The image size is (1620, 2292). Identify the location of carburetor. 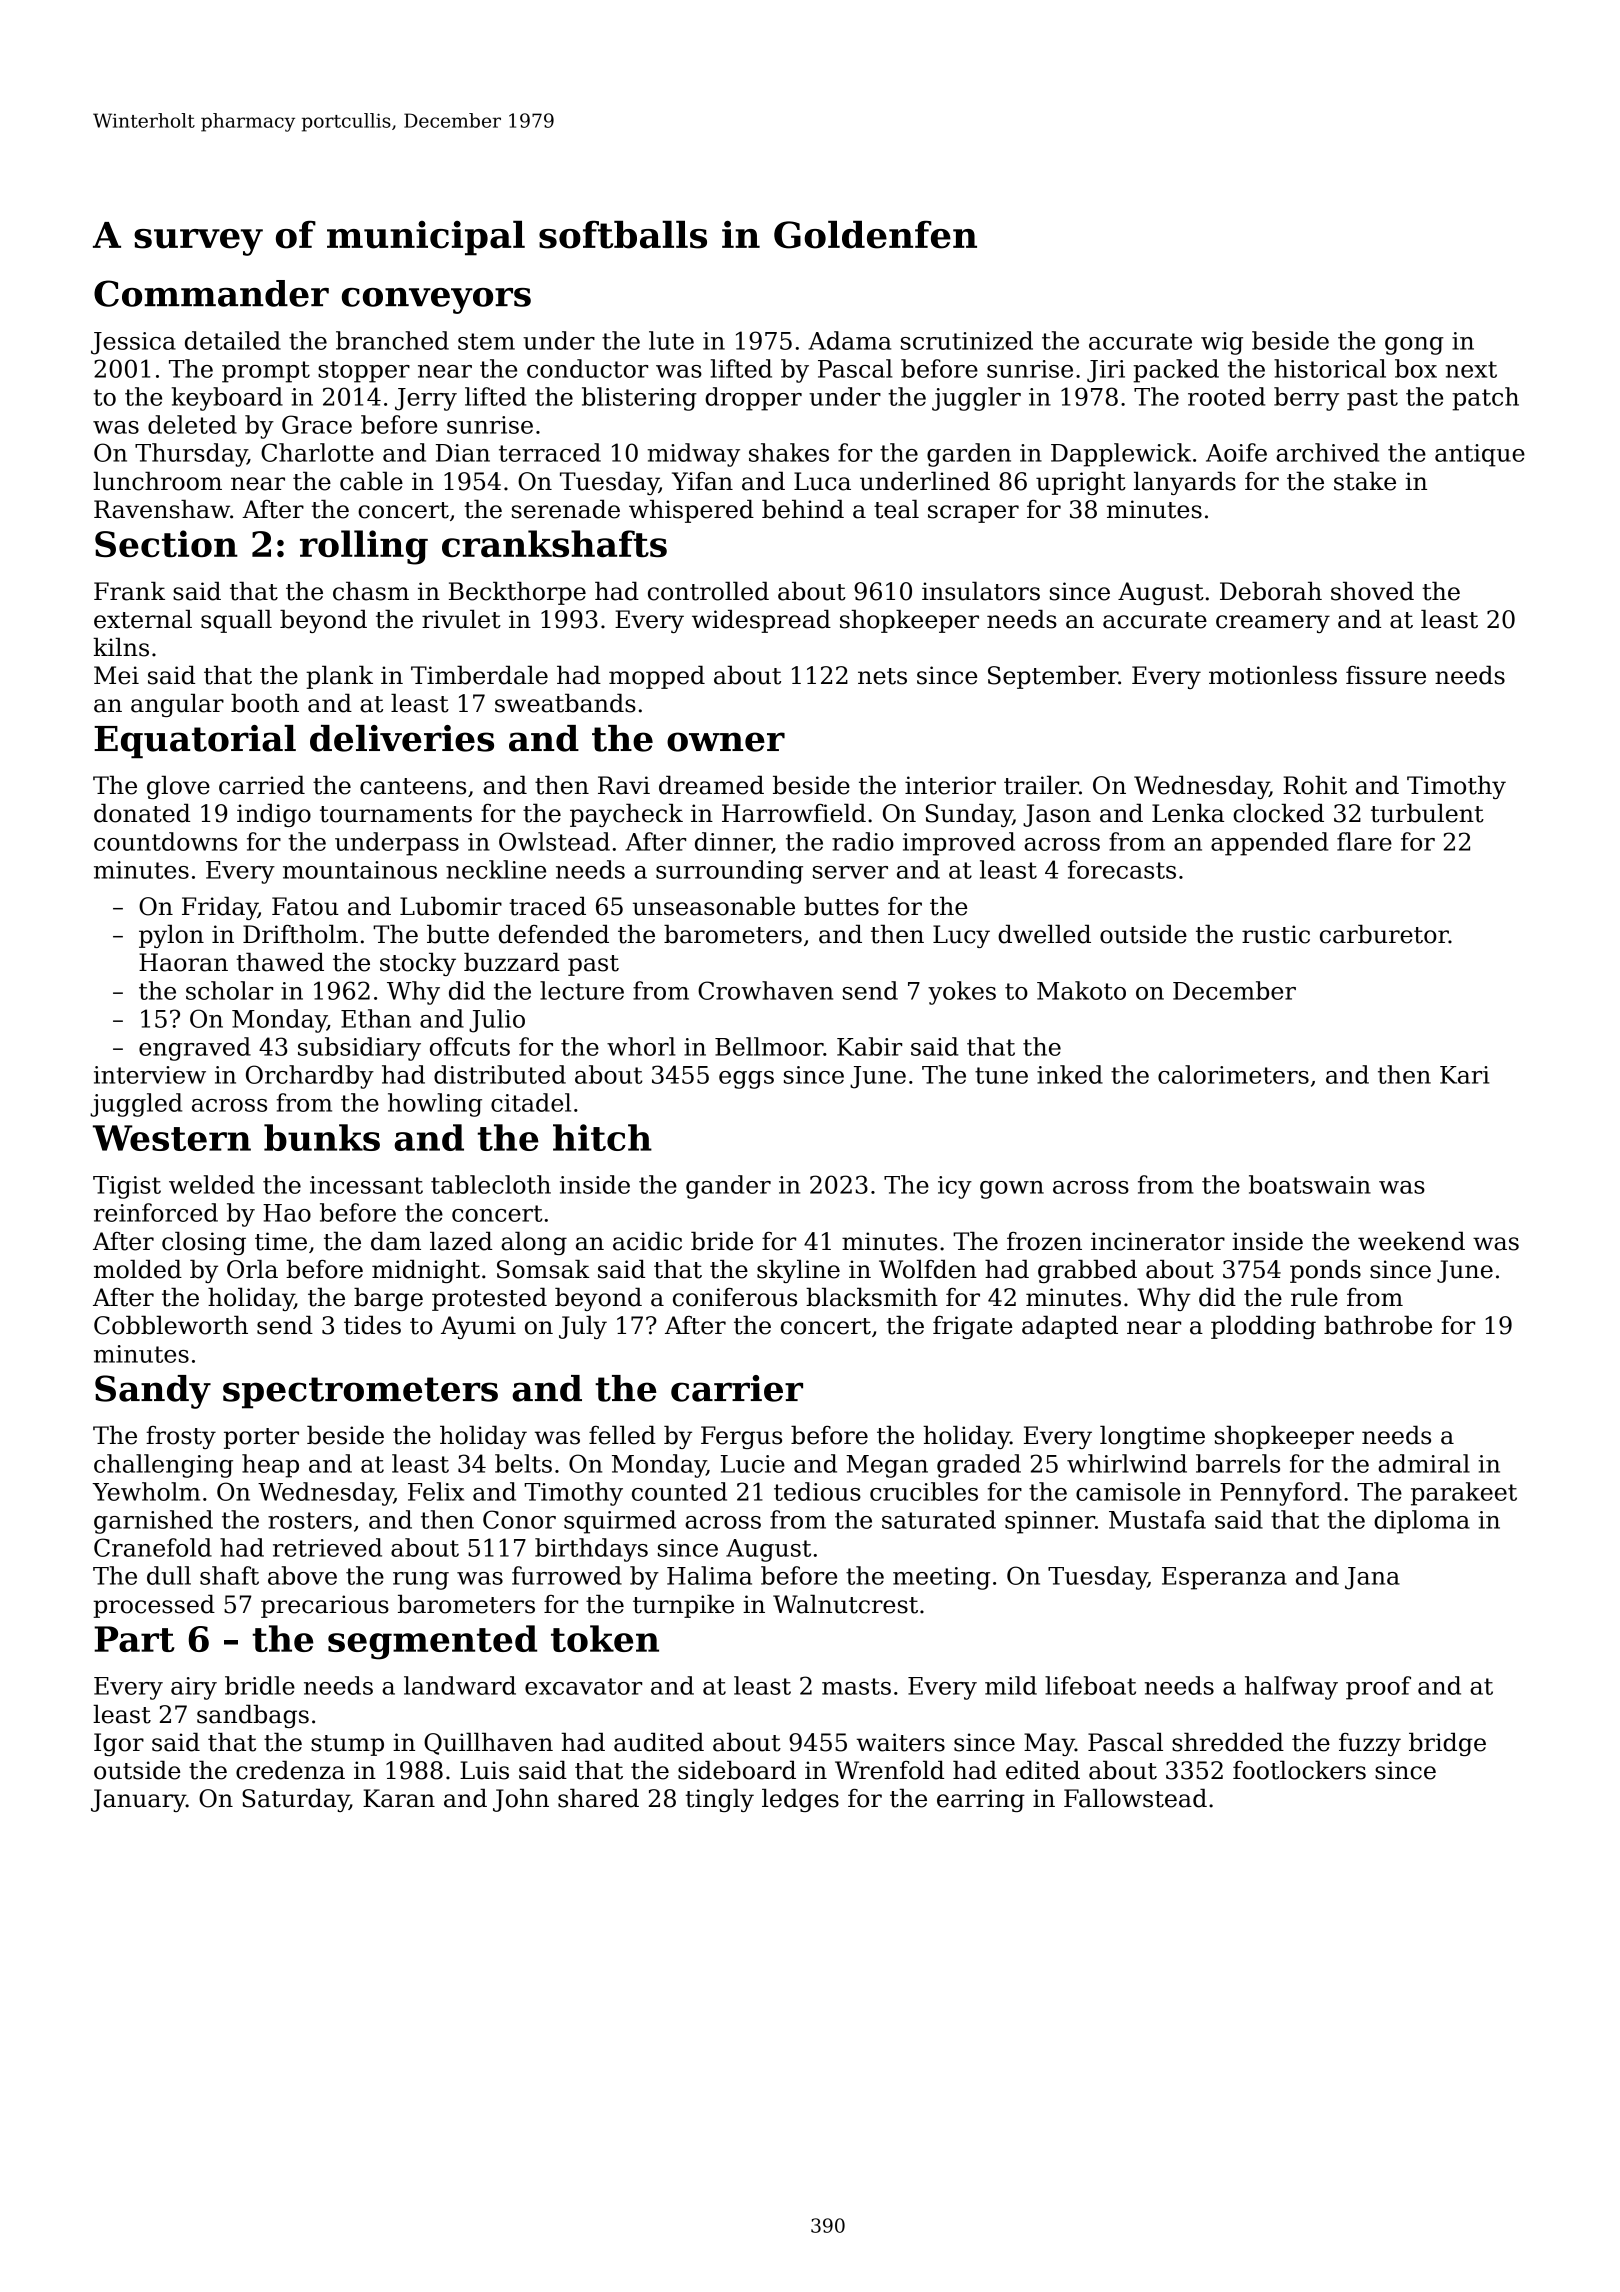
(1384, 934).
